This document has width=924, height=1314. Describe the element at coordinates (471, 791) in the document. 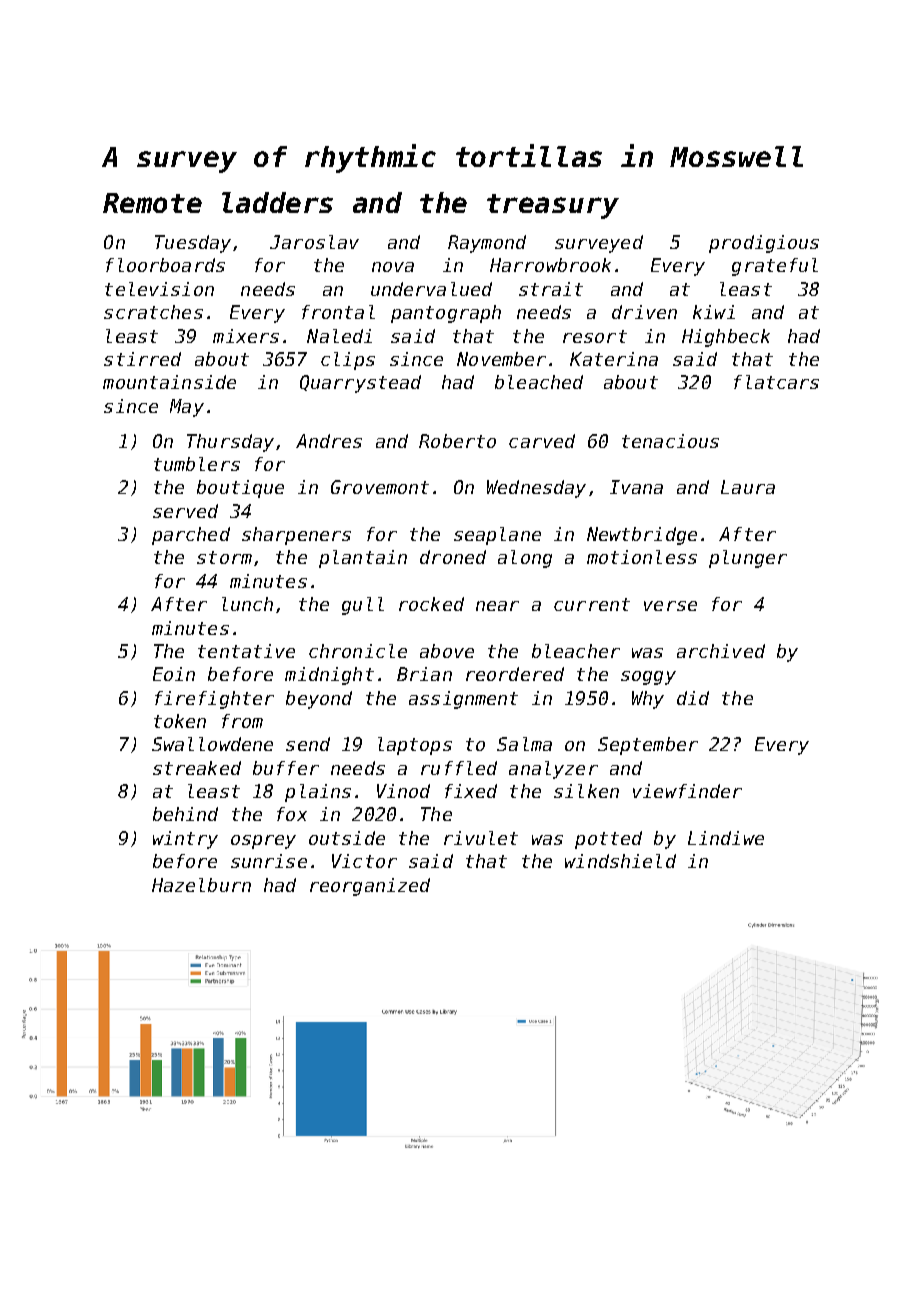

I see `fixed` at that location.
